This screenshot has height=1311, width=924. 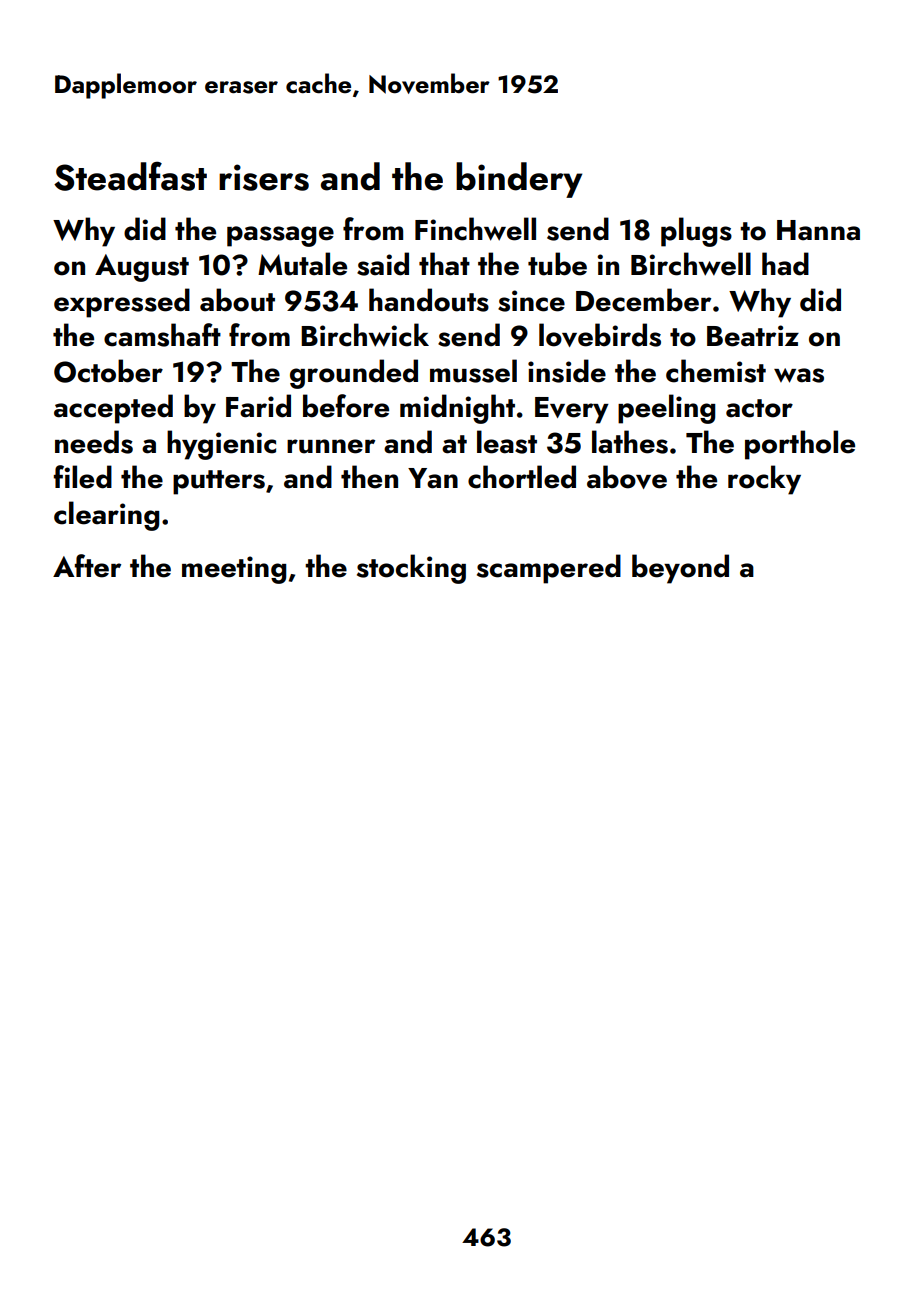 What do you see at coordinates (764, 480) in the screenshot?
I see `rocky` at bounding box center [764, 480].
